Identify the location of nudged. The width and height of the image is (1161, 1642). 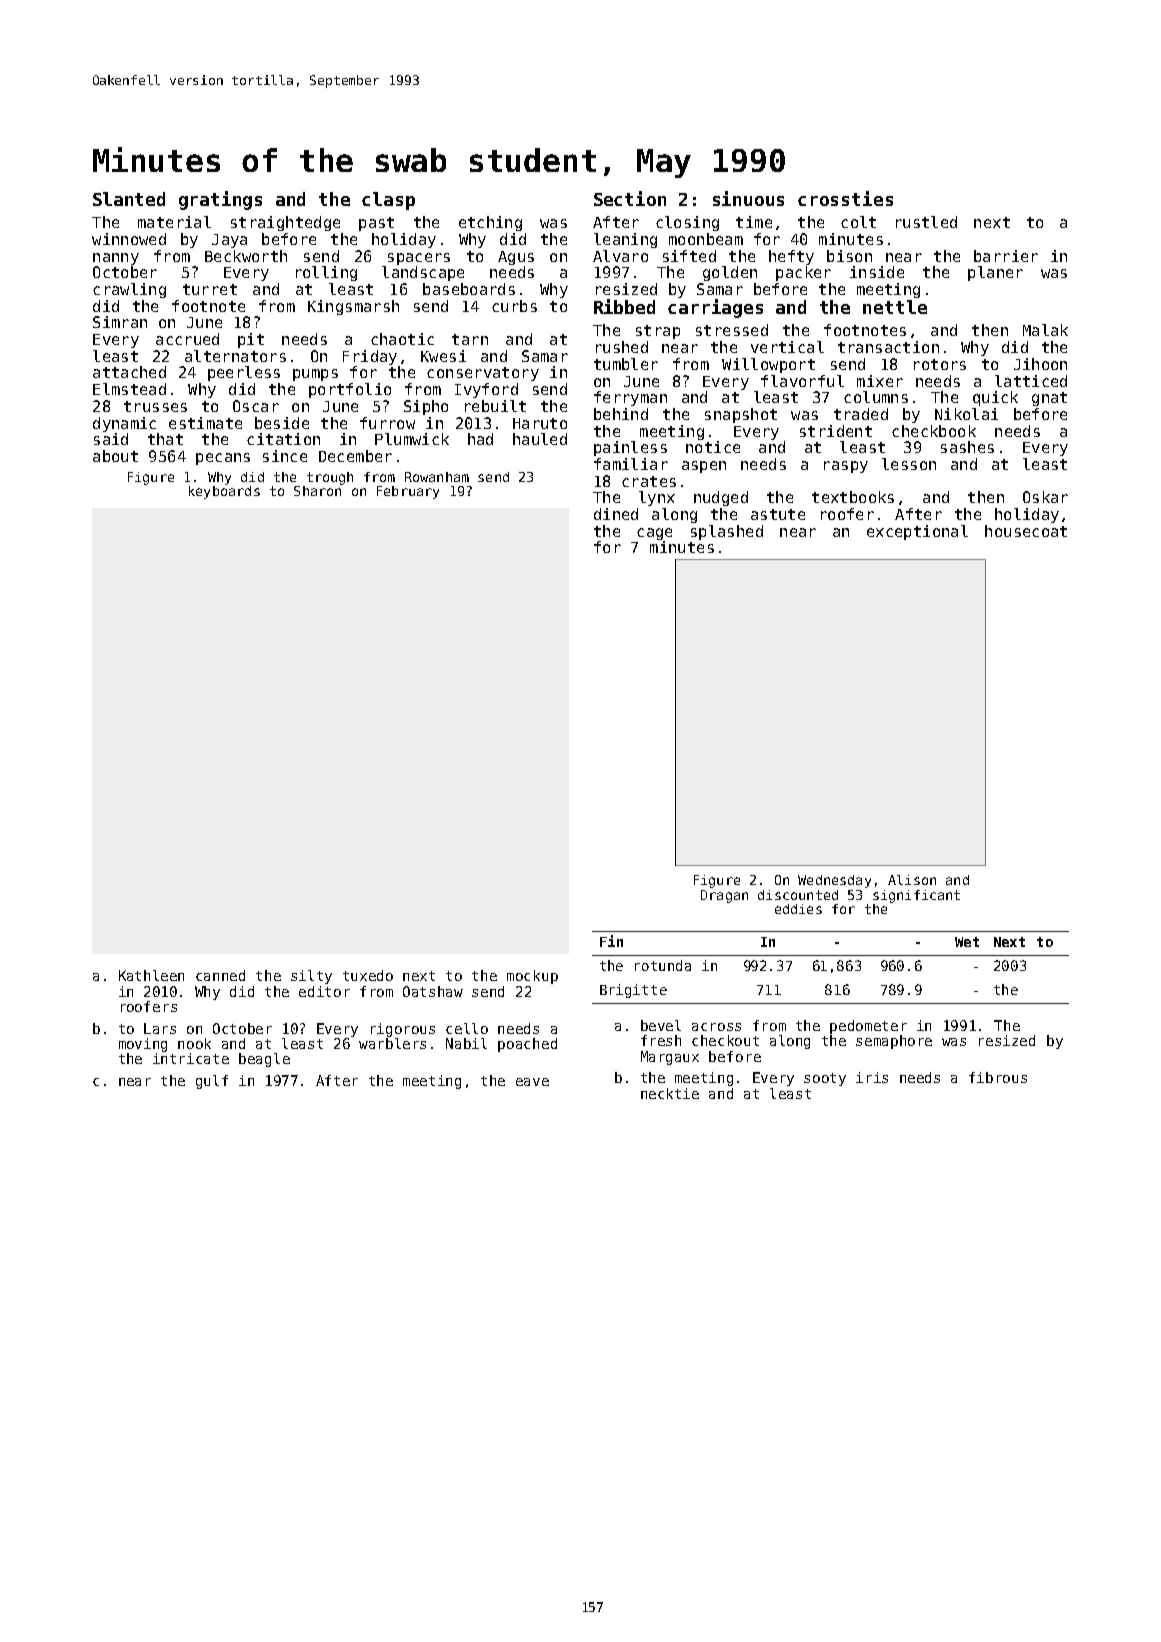
(721, 498).
